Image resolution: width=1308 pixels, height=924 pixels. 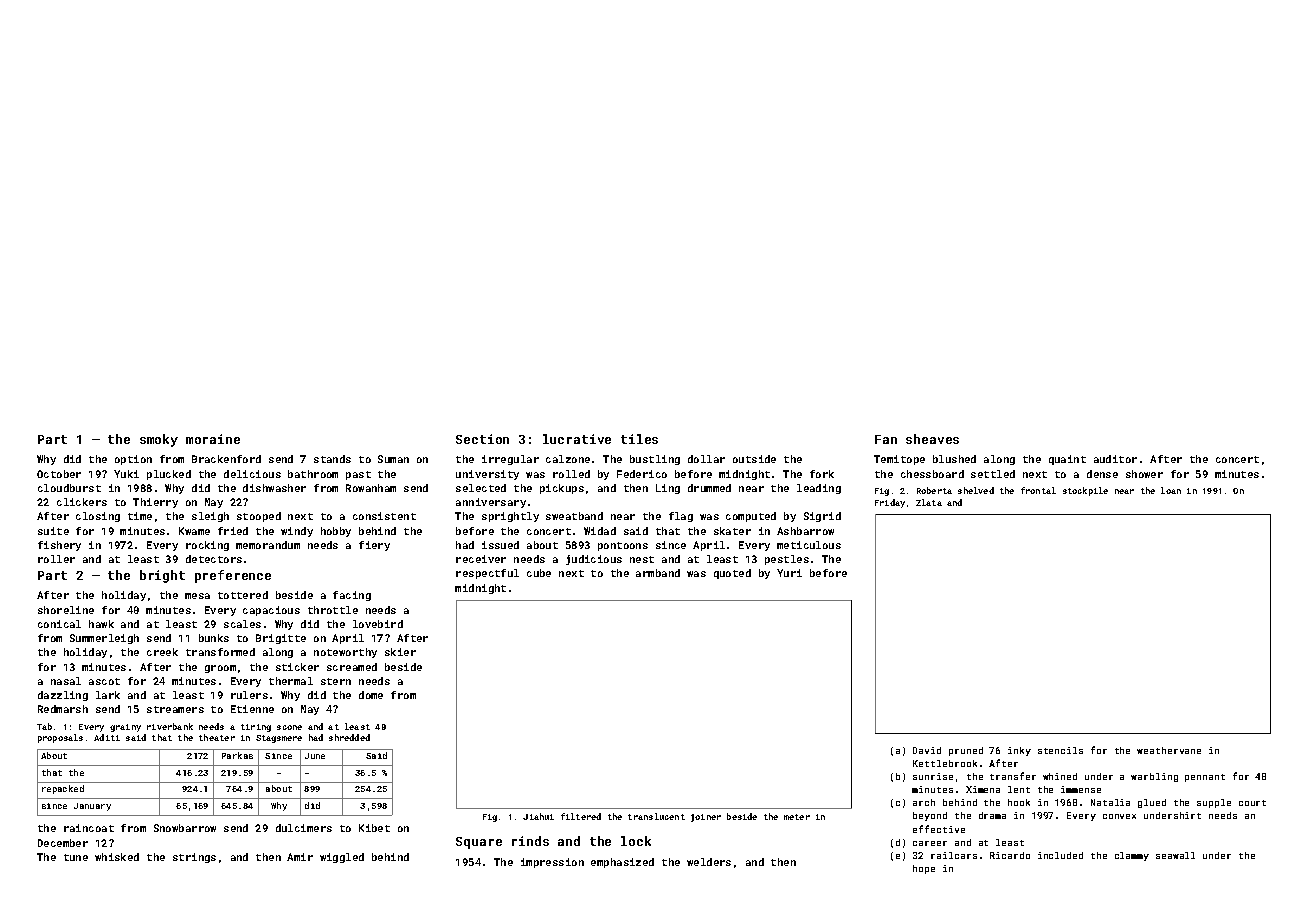 What do you see at coordinates (1102, 474) in the image?
I see `dense` at bounding box center [1102, 474].
